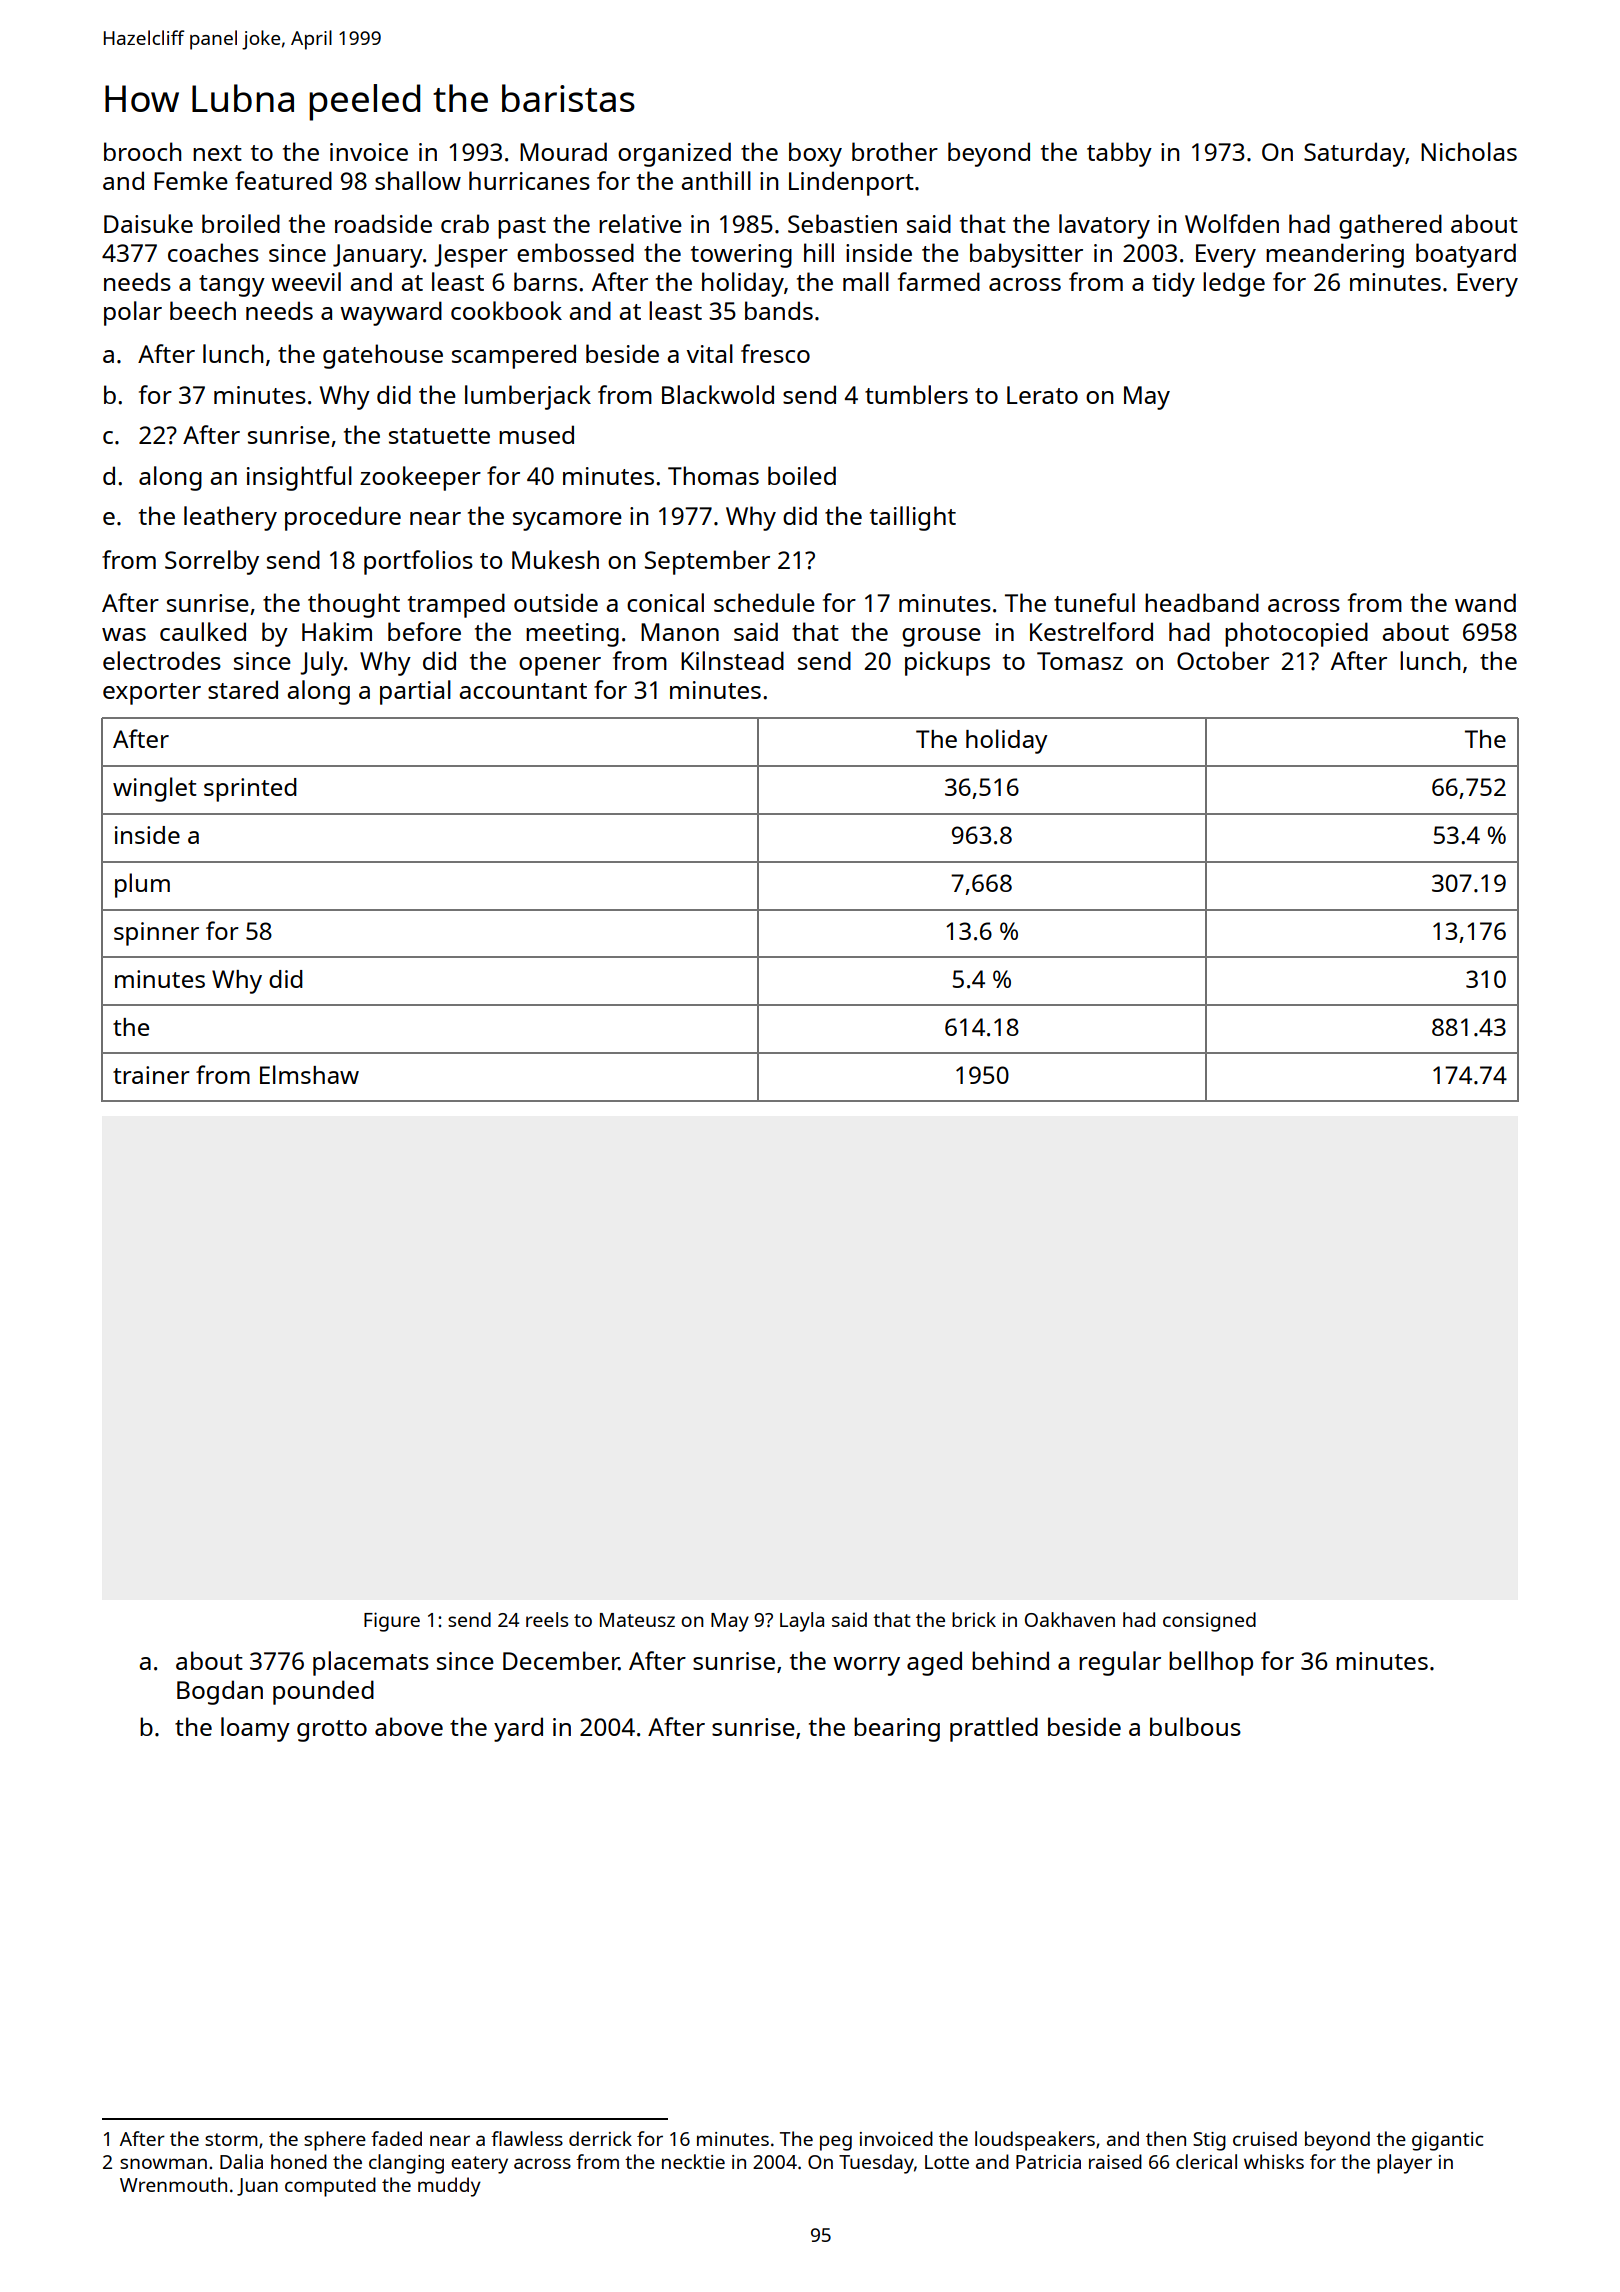 Image resolution: width=1620 pixels, height=2292 pixels. Describe the element at coordinates (257, 2187) in the screenshot. I see `Juan` at that location.
